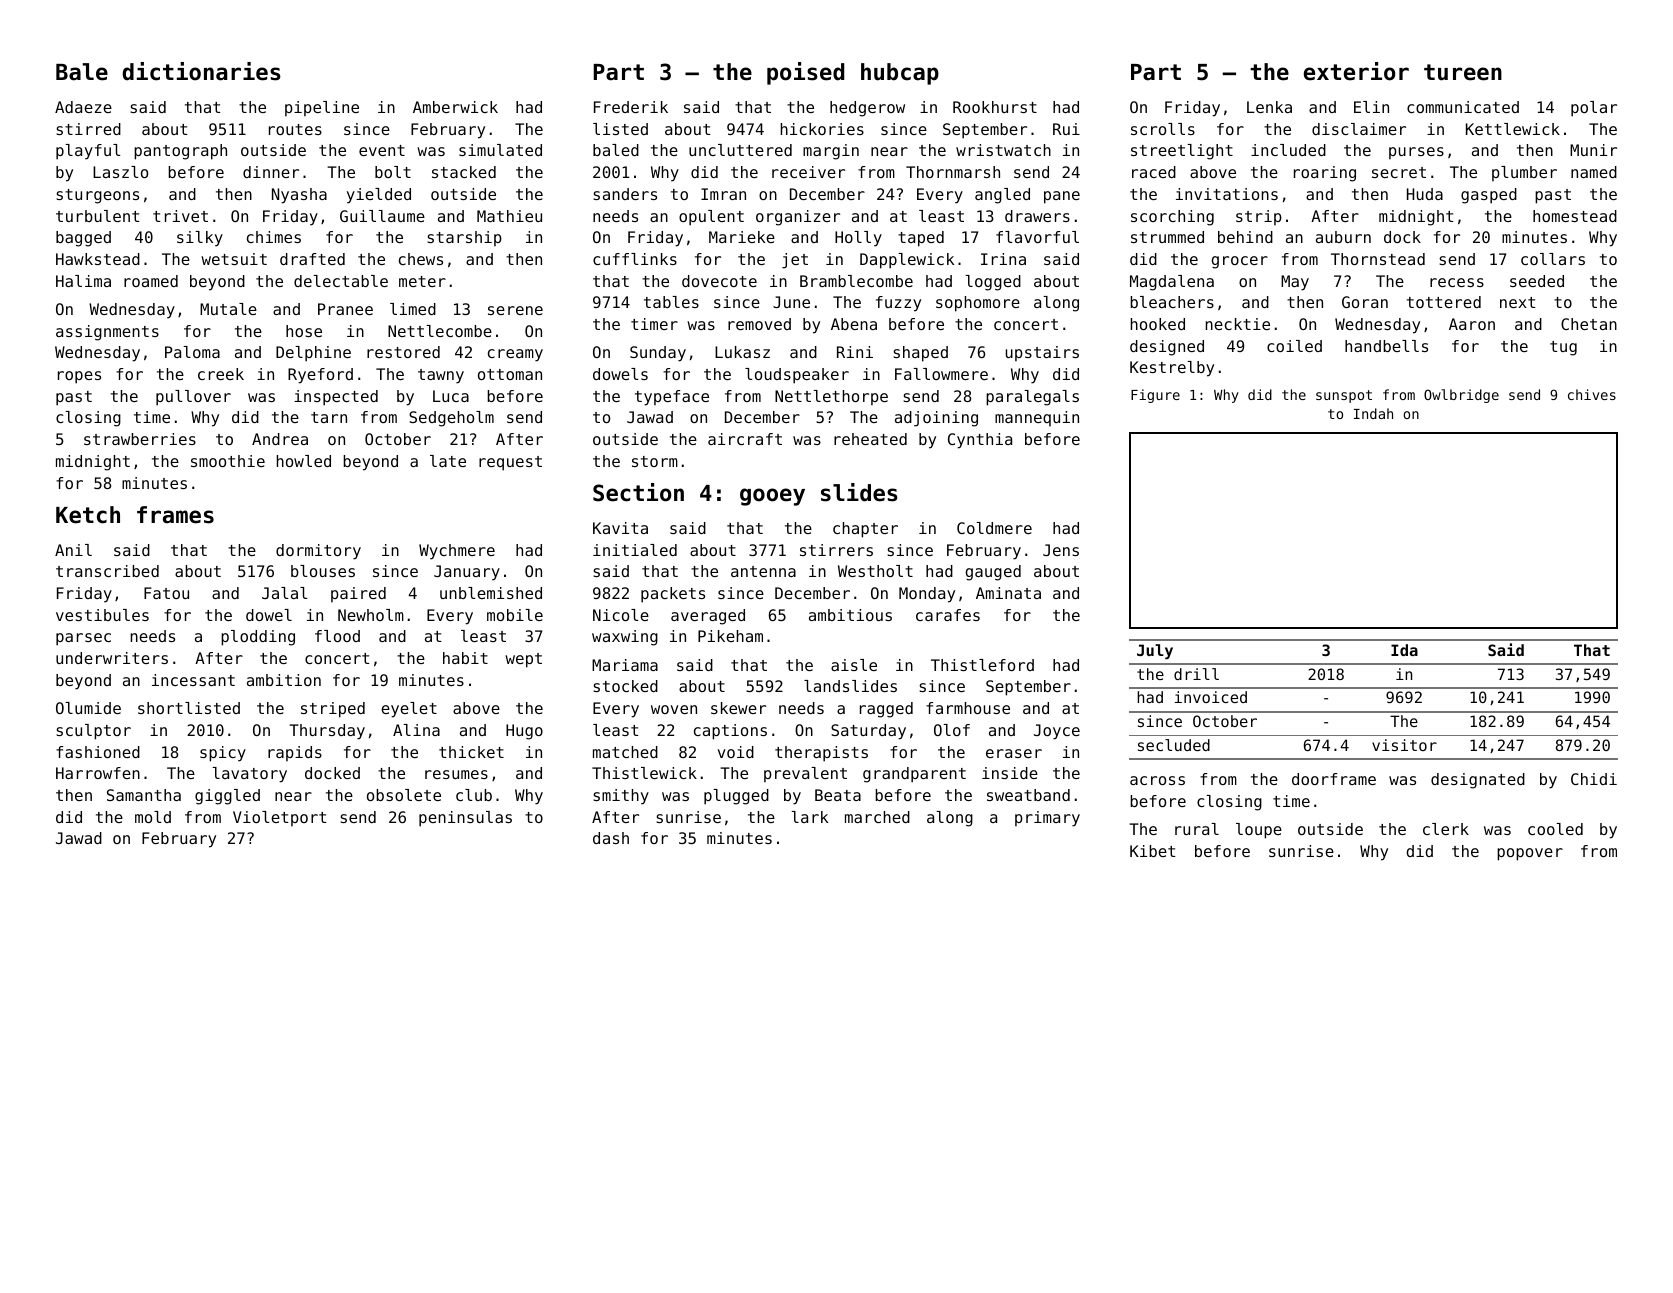 The height and width of the document is (1293, 1673). I want to click on dictionaries, so click(202, 71).
